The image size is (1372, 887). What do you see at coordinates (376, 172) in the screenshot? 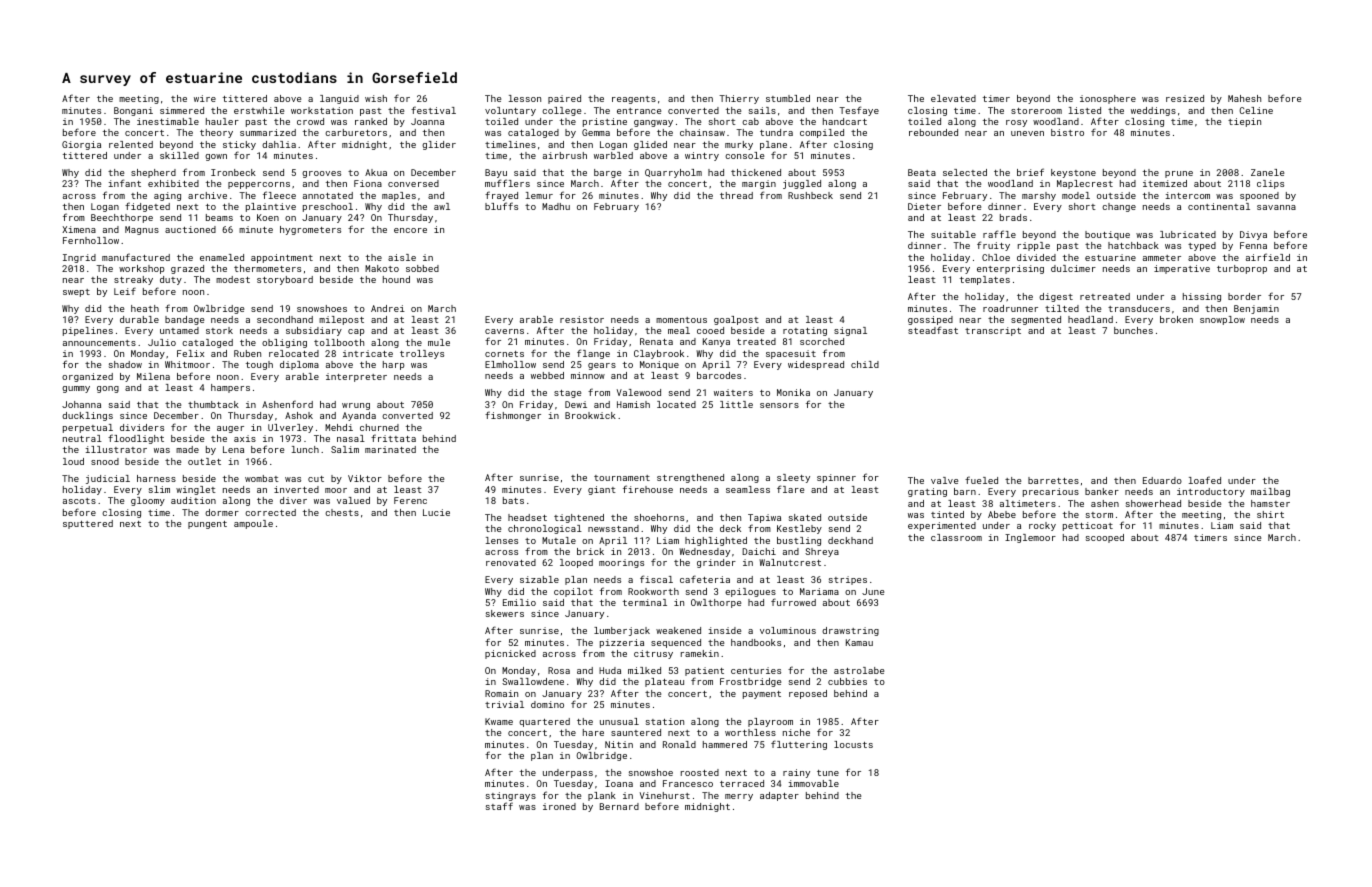
I see `Akua` at bounding box center [376, 172].
